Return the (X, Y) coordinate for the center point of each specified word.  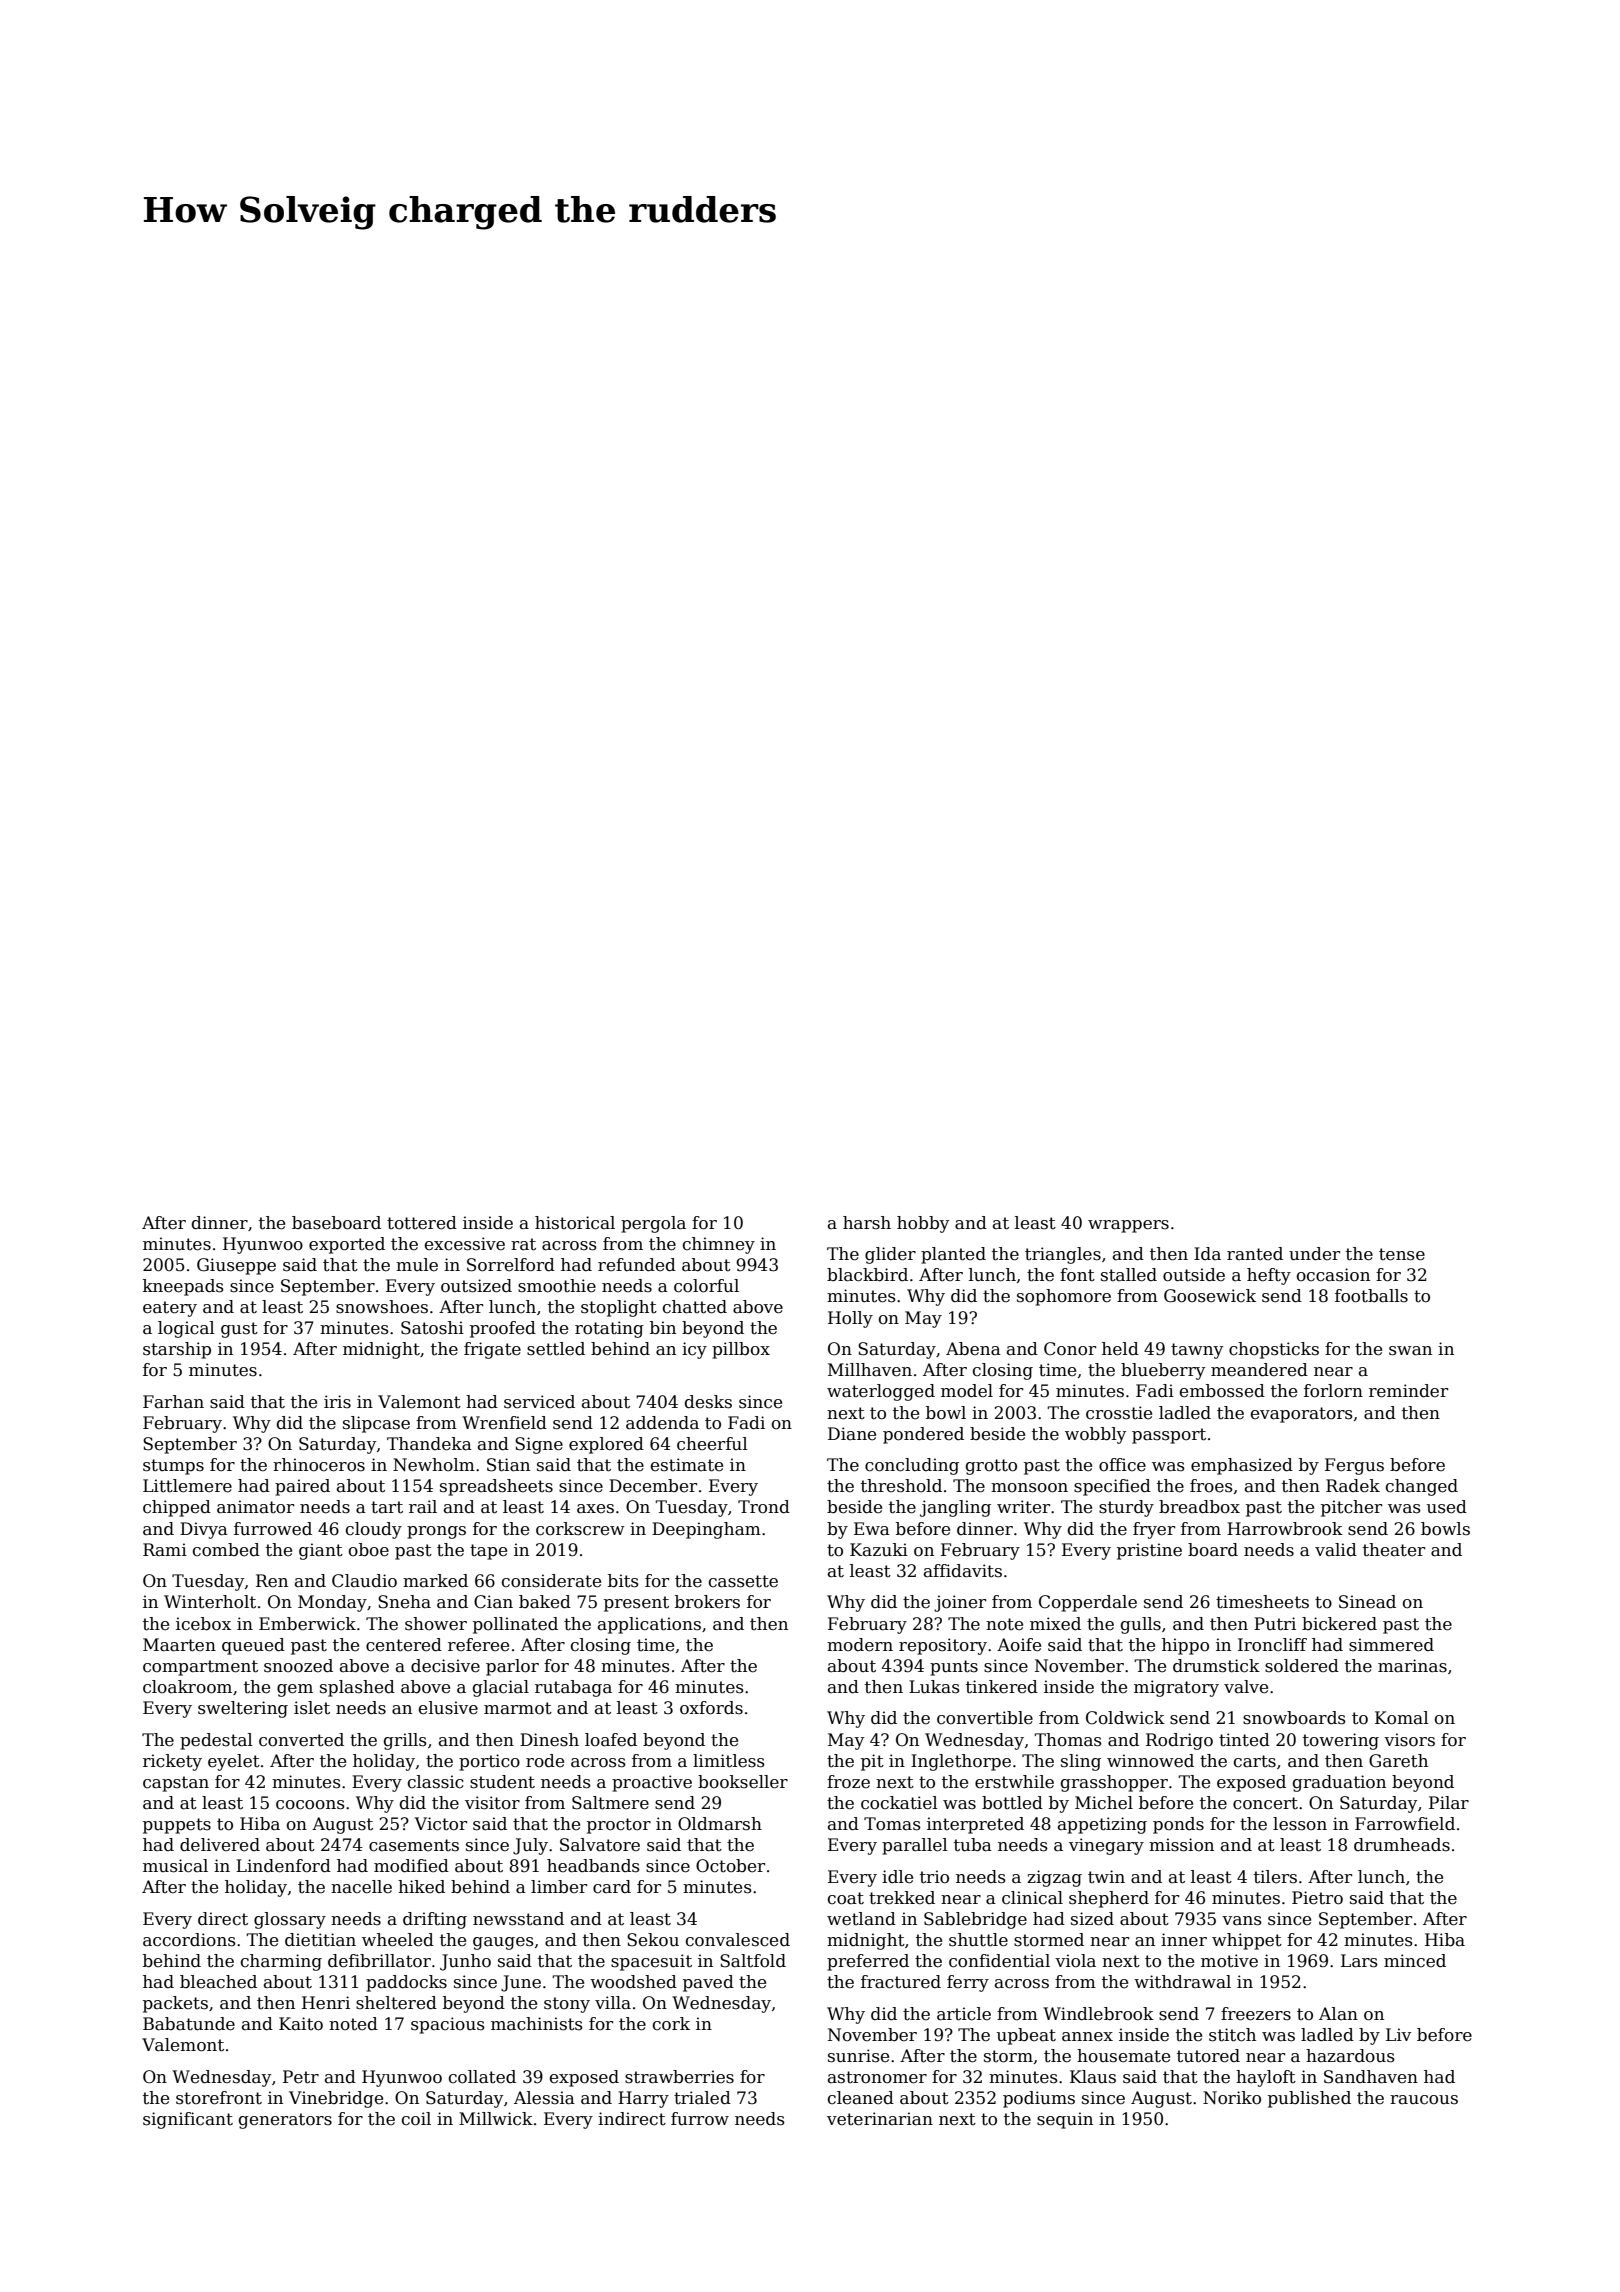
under (1314, 1254)
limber (559, 1887)
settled (556, 1349)
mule (417, 1265)
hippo (1185, 1646)
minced (1415, 1961)
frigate (492, 1350)
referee (478, 1645)
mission (1181, 1845)
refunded (637, 1265)
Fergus (1354, 1466)
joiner (960, 1603)
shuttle (978, 1940)
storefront (219, 2098)
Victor (440, 1824)
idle (897, 1877)
